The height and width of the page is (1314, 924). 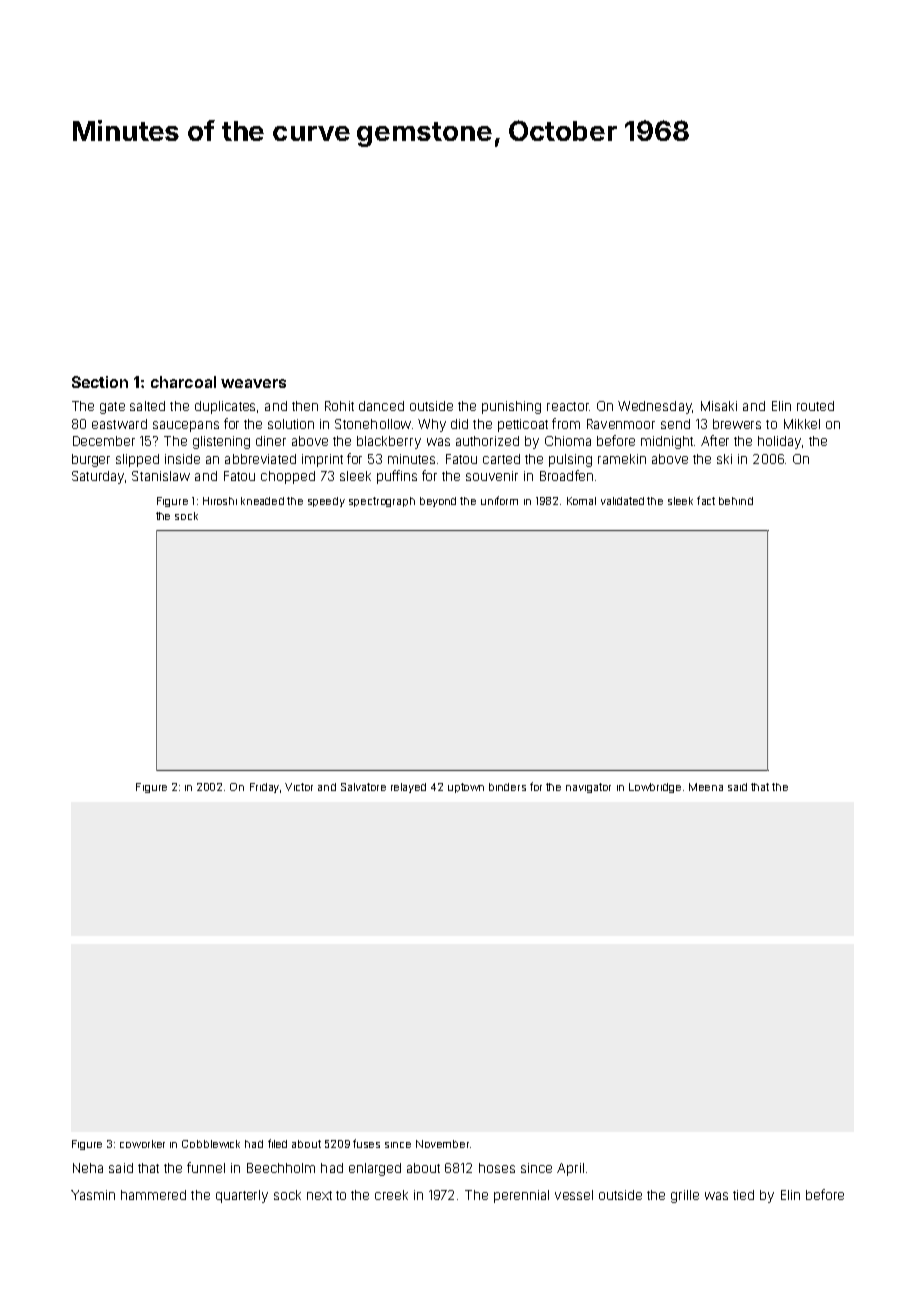 I want to click on routed, so click(x=815, y=406).
